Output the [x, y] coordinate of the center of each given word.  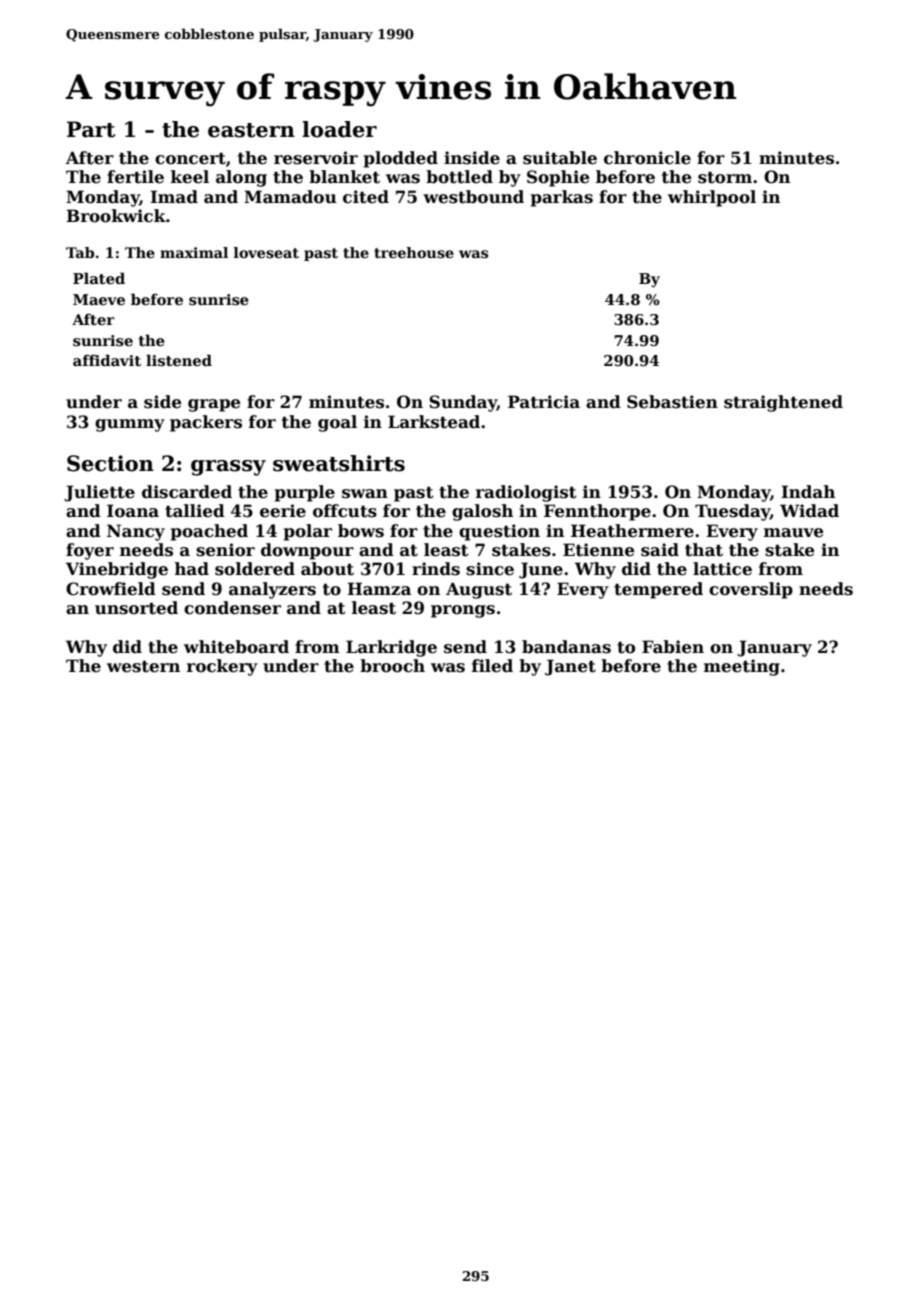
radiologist [526, 493]
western [143, 666]
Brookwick [116, 216]
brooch [392, 666]
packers [206, 423]
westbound [473, 197]
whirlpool [712, 198]
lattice [722, 569]
